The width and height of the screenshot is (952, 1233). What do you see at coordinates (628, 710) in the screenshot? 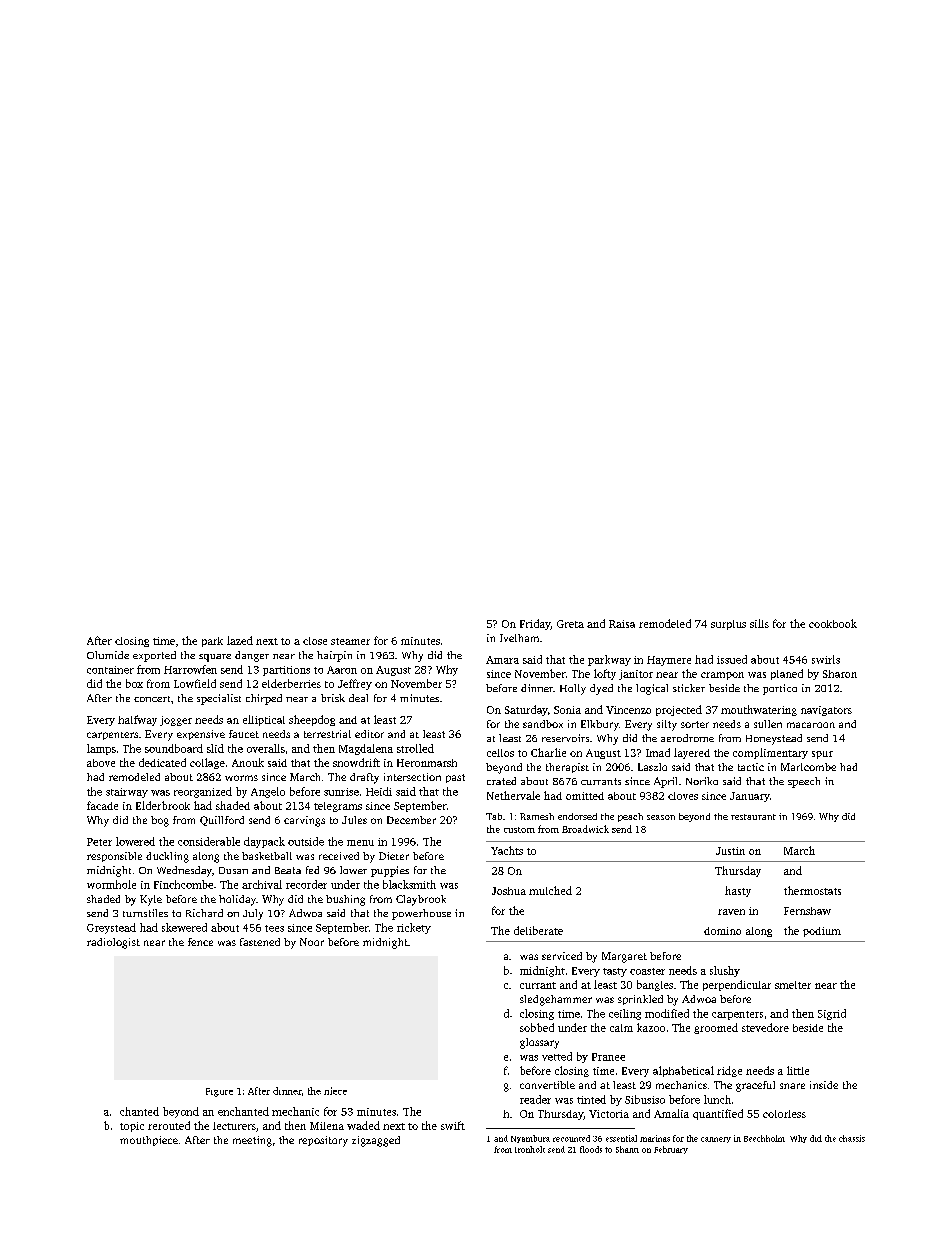
I see `Vincenzo` at bounding box center [628, 710].
